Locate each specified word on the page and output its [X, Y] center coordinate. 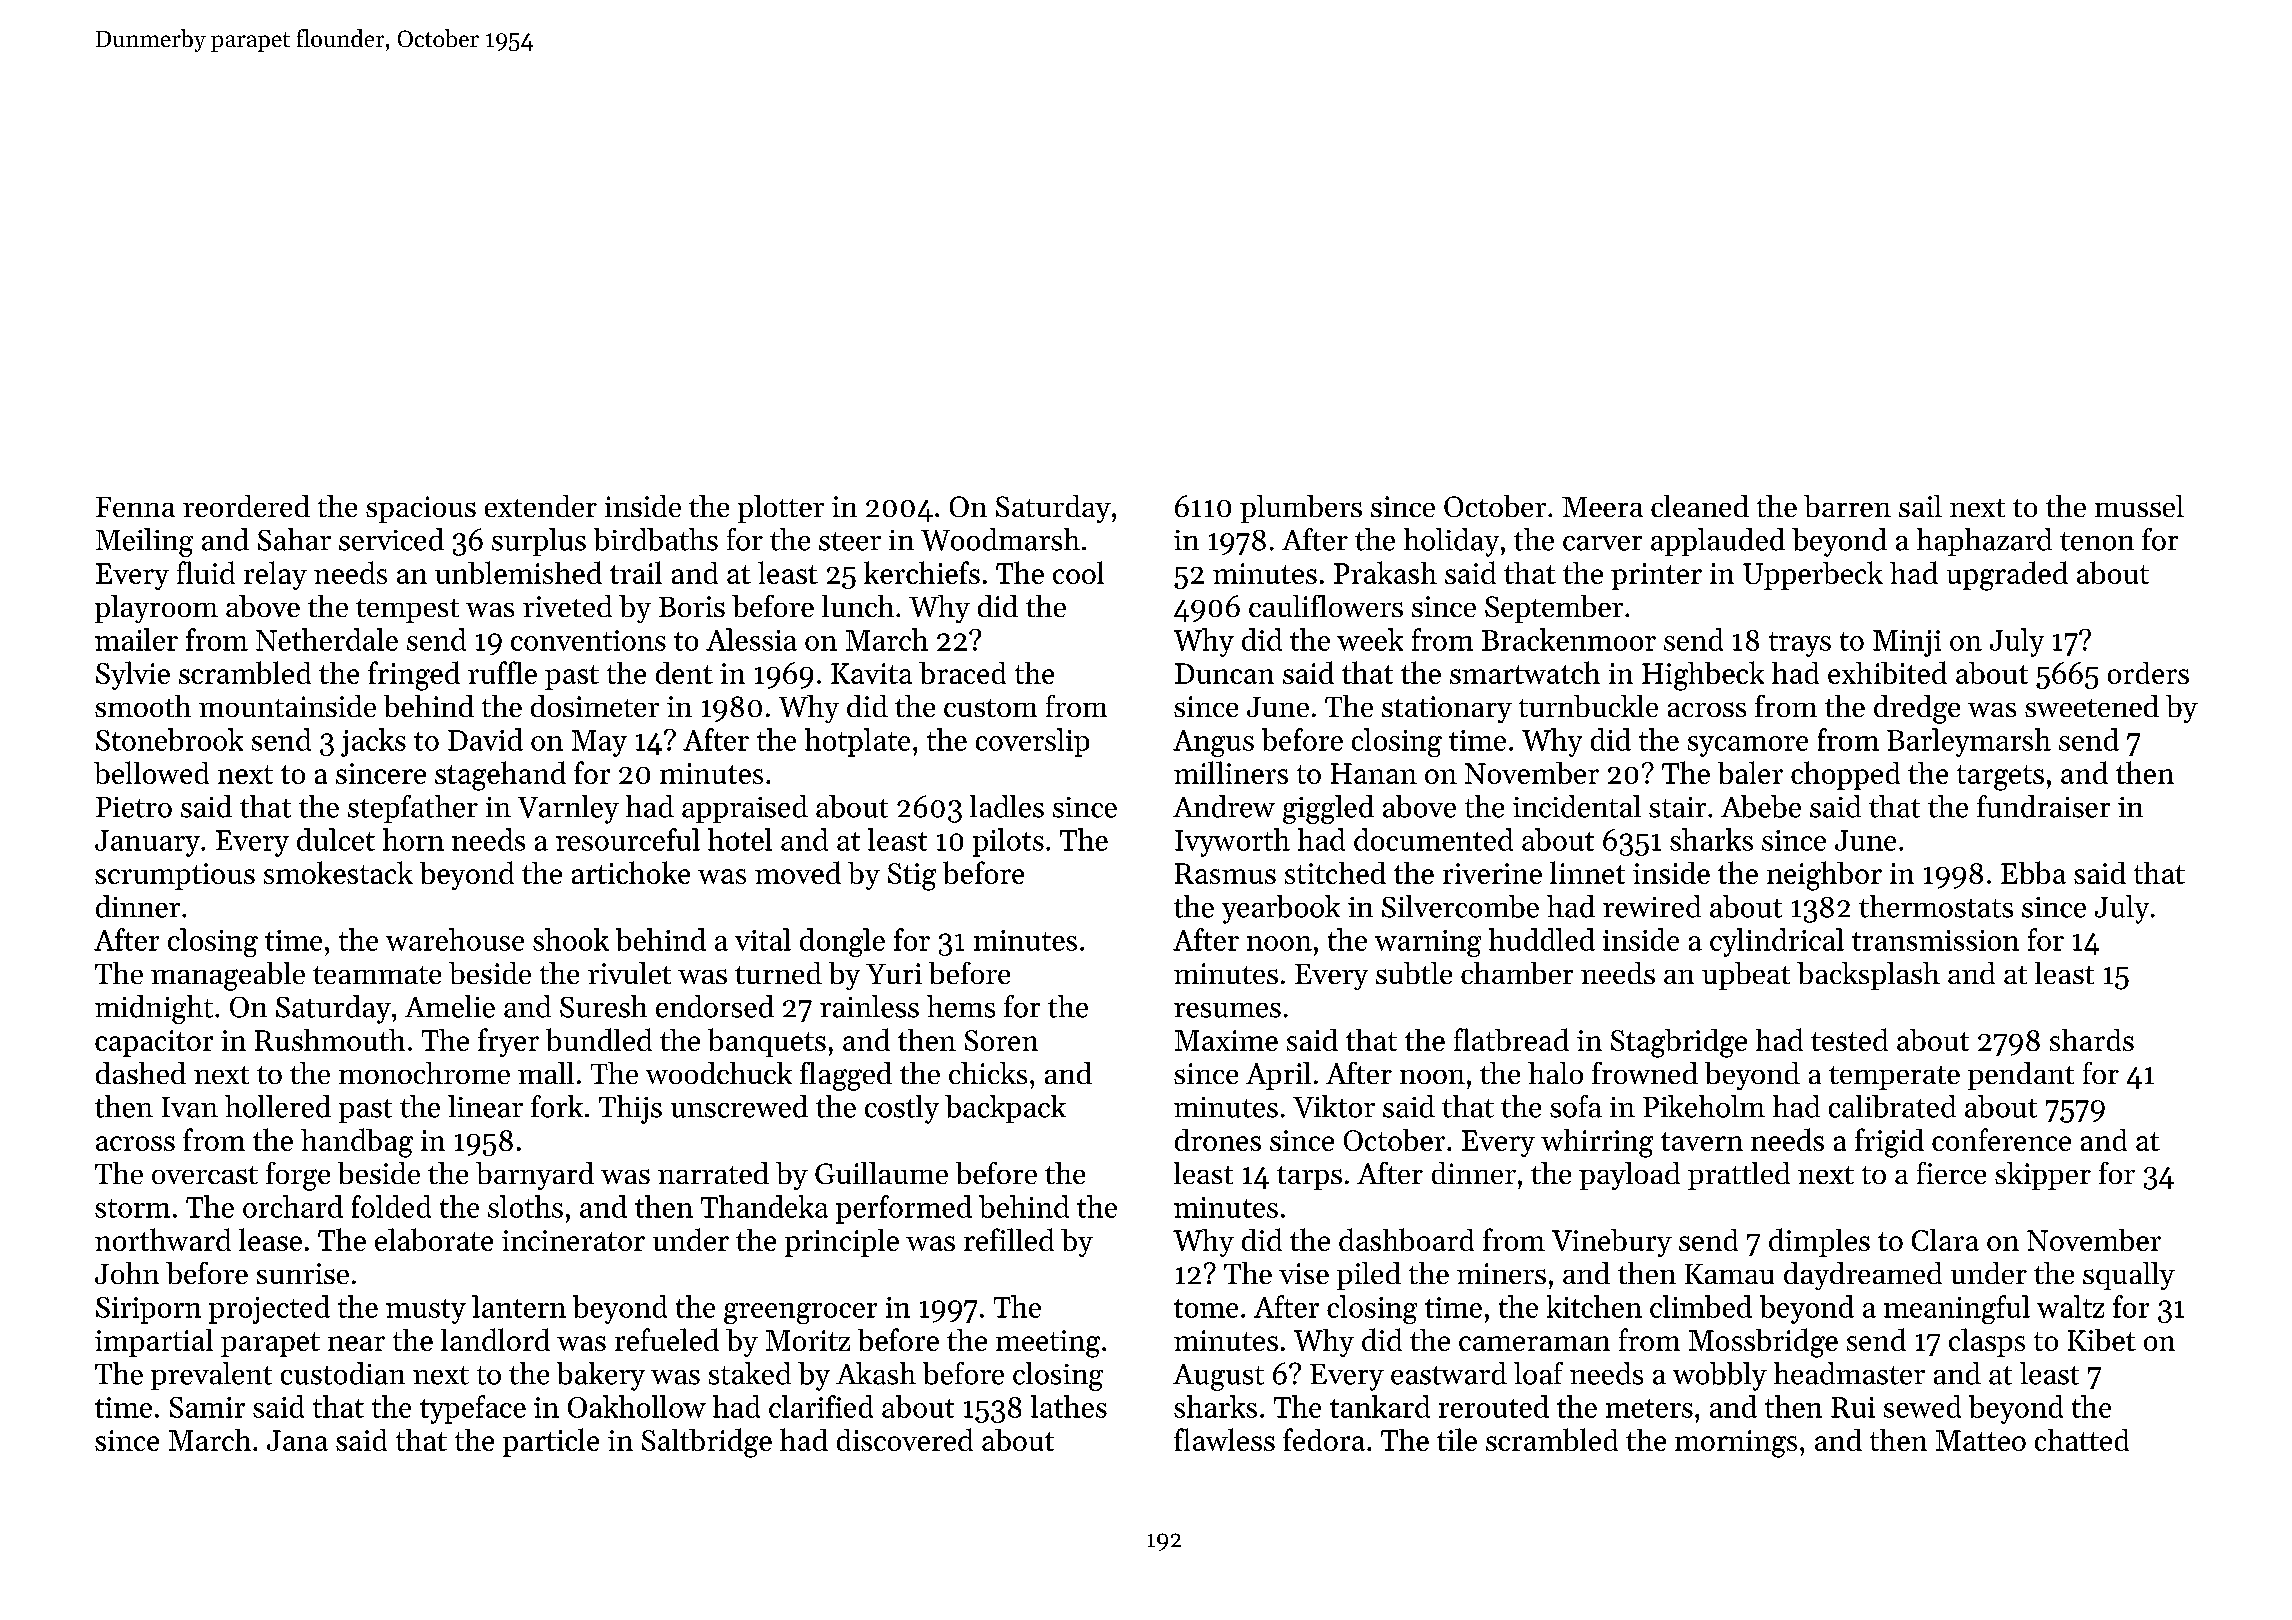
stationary [1447, 709]
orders [2148, 673]
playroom [156, 609]
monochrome [424, 1073]
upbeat [1746, 976]
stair [1677, 807]
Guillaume [881, 1173]
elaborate [434, 1239]
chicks [988, 1073]
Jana [297, 1440]
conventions [588, 640]
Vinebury [1612, 1243]
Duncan [1224, 673]
